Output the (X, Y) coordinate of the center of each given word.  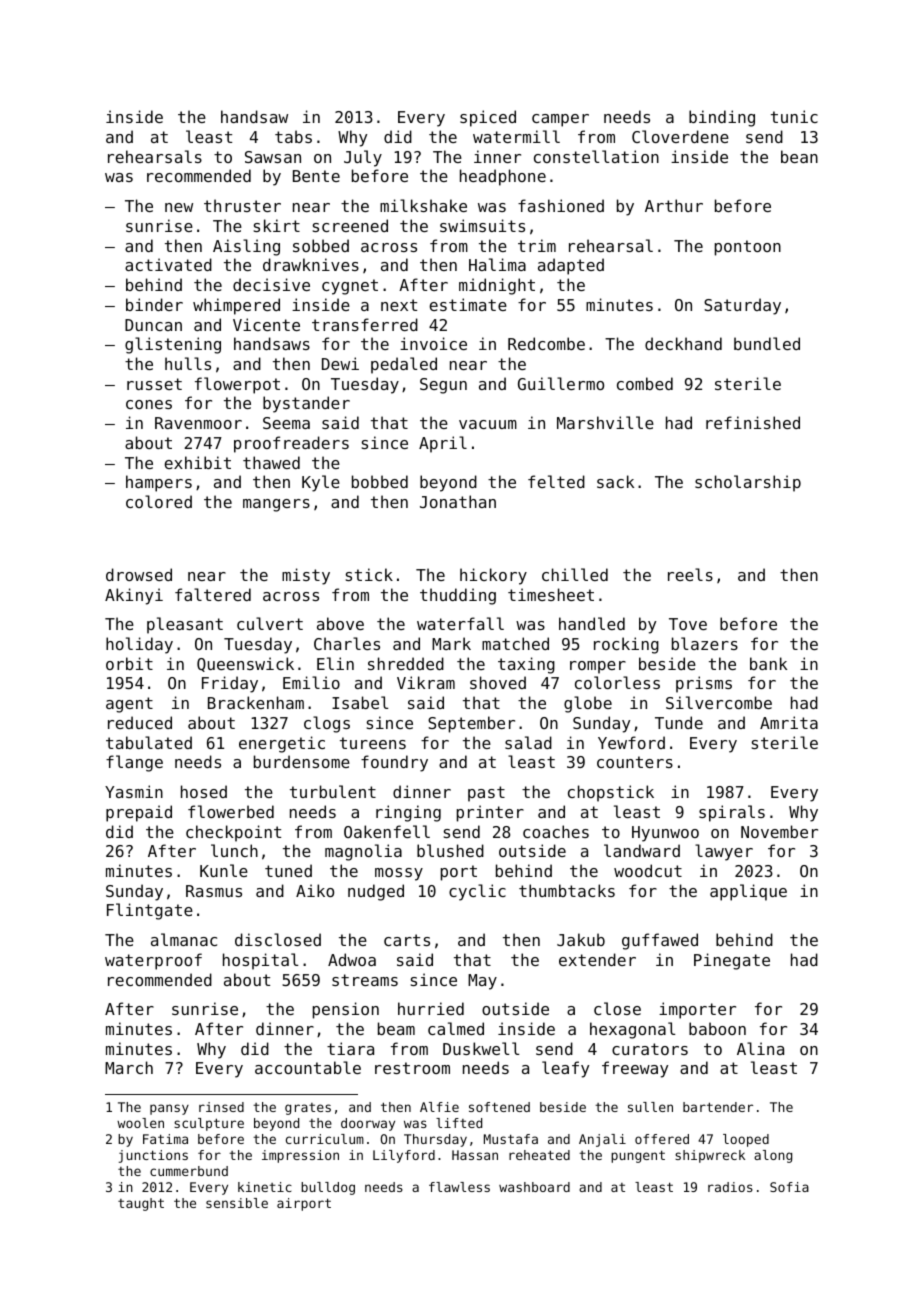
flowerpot (237, 385)
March (129, 1067)
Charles (347, 643)
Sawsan (273, 157)
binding (722, 118)
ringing (408, 813)
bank (768, 663)
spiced (488, 118)
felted (556, 481)
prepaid (139, 813)
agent (129, 705)
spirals (732, 813)
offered (662, 1139)
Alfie (439, 1107)
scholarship (748, 483)
